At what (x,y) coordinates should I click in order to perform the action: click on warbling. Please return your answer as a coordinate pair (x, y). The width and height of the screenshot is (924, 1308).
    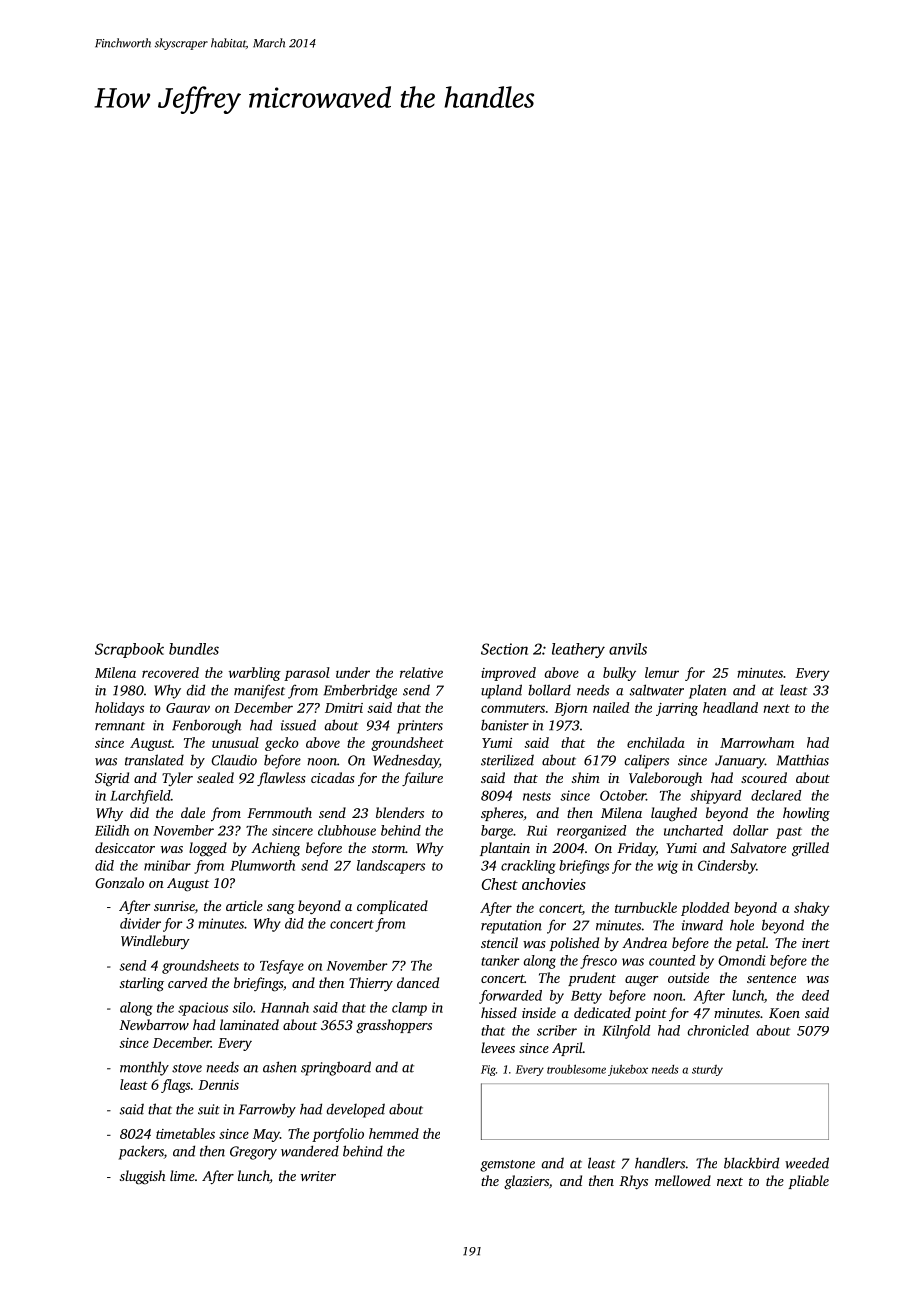
    Looking at the image, I should click on (255, 674).
